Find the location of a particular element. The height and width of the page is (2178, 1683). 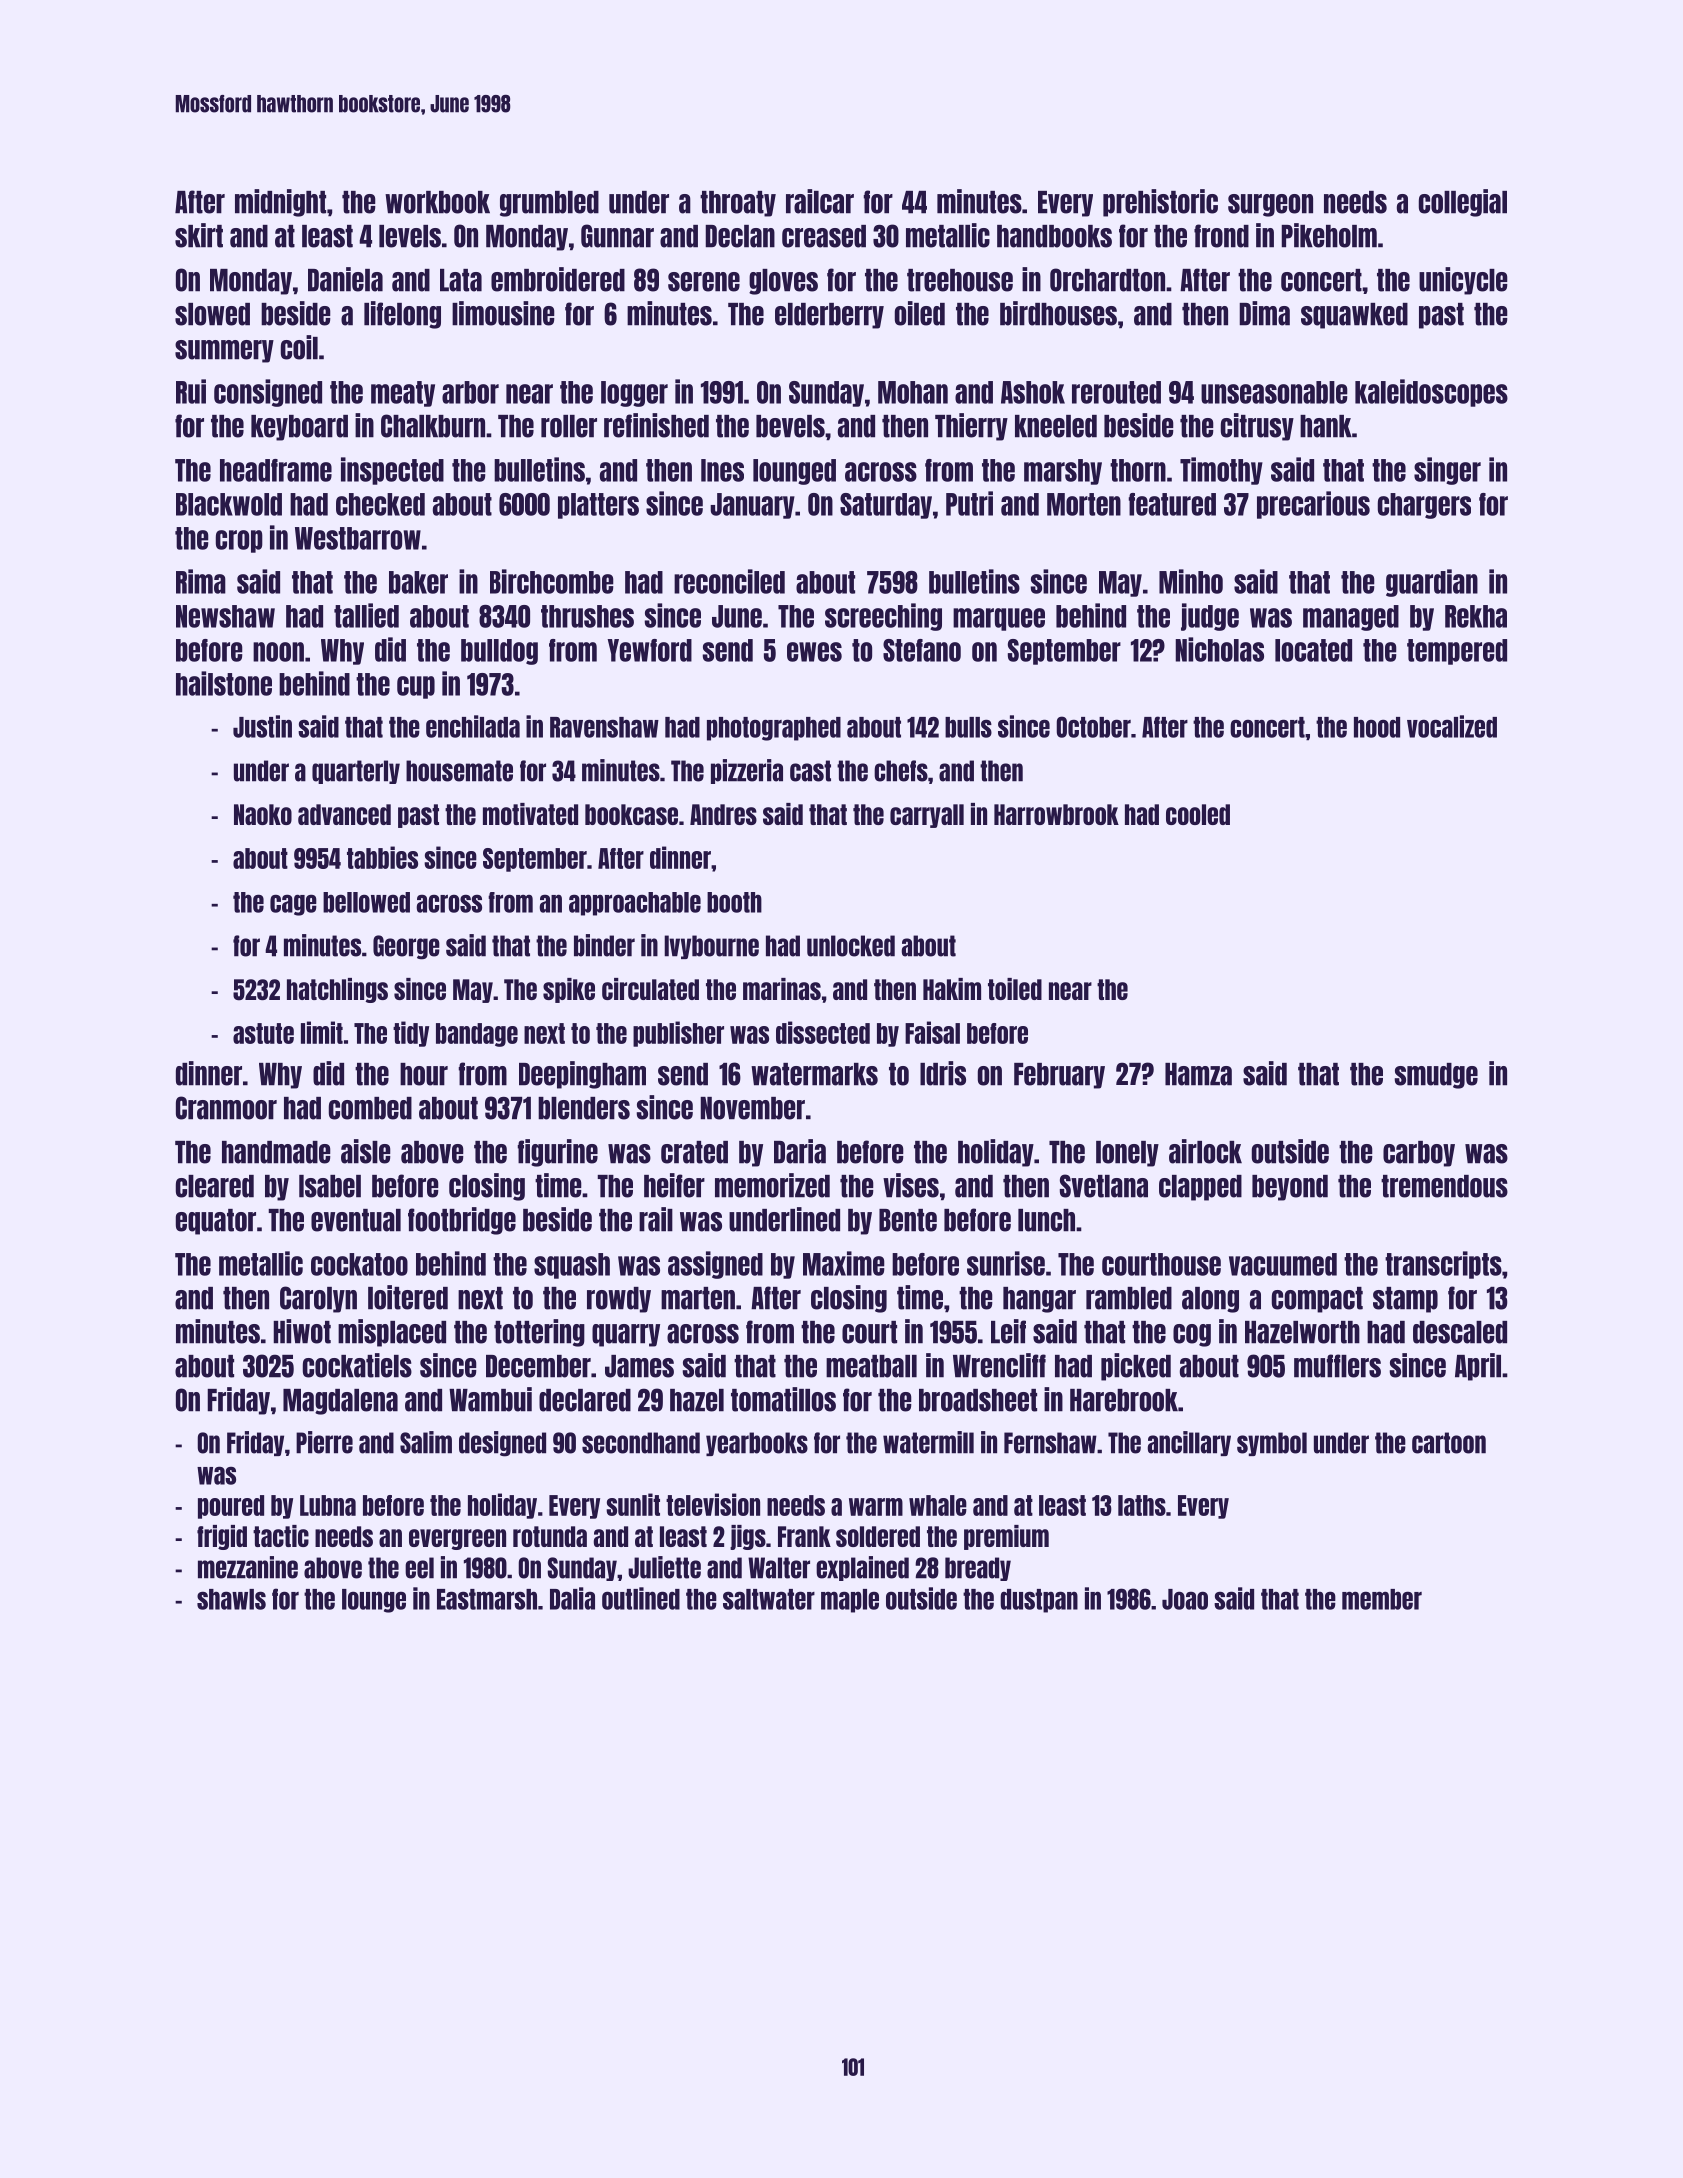

grumbled is located at coordinates (549, 204).
